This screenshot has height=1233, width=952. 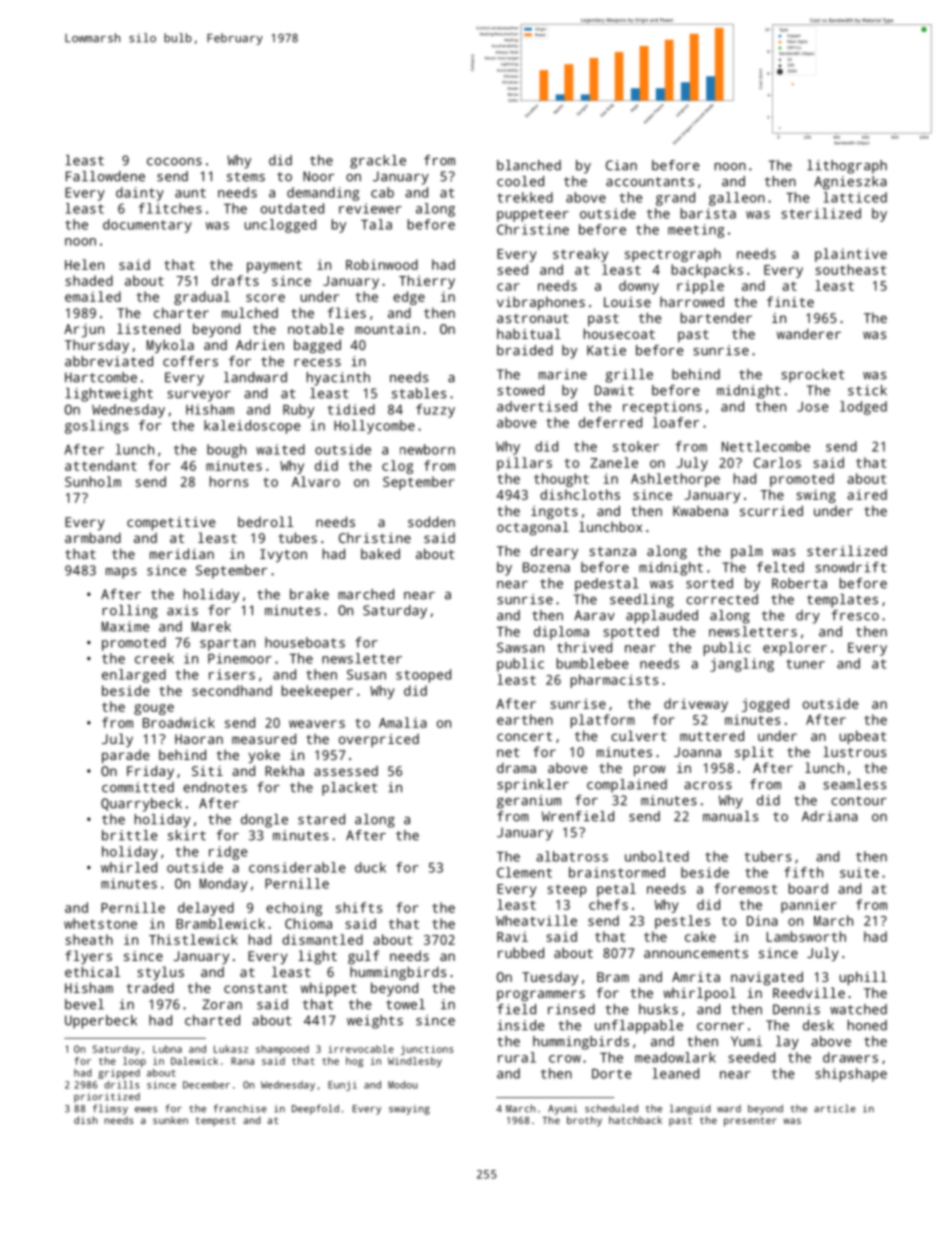 What do you see at coordinates (561, 480) in the screenshot?
I see `thought` at bounding box center [561, 480].
